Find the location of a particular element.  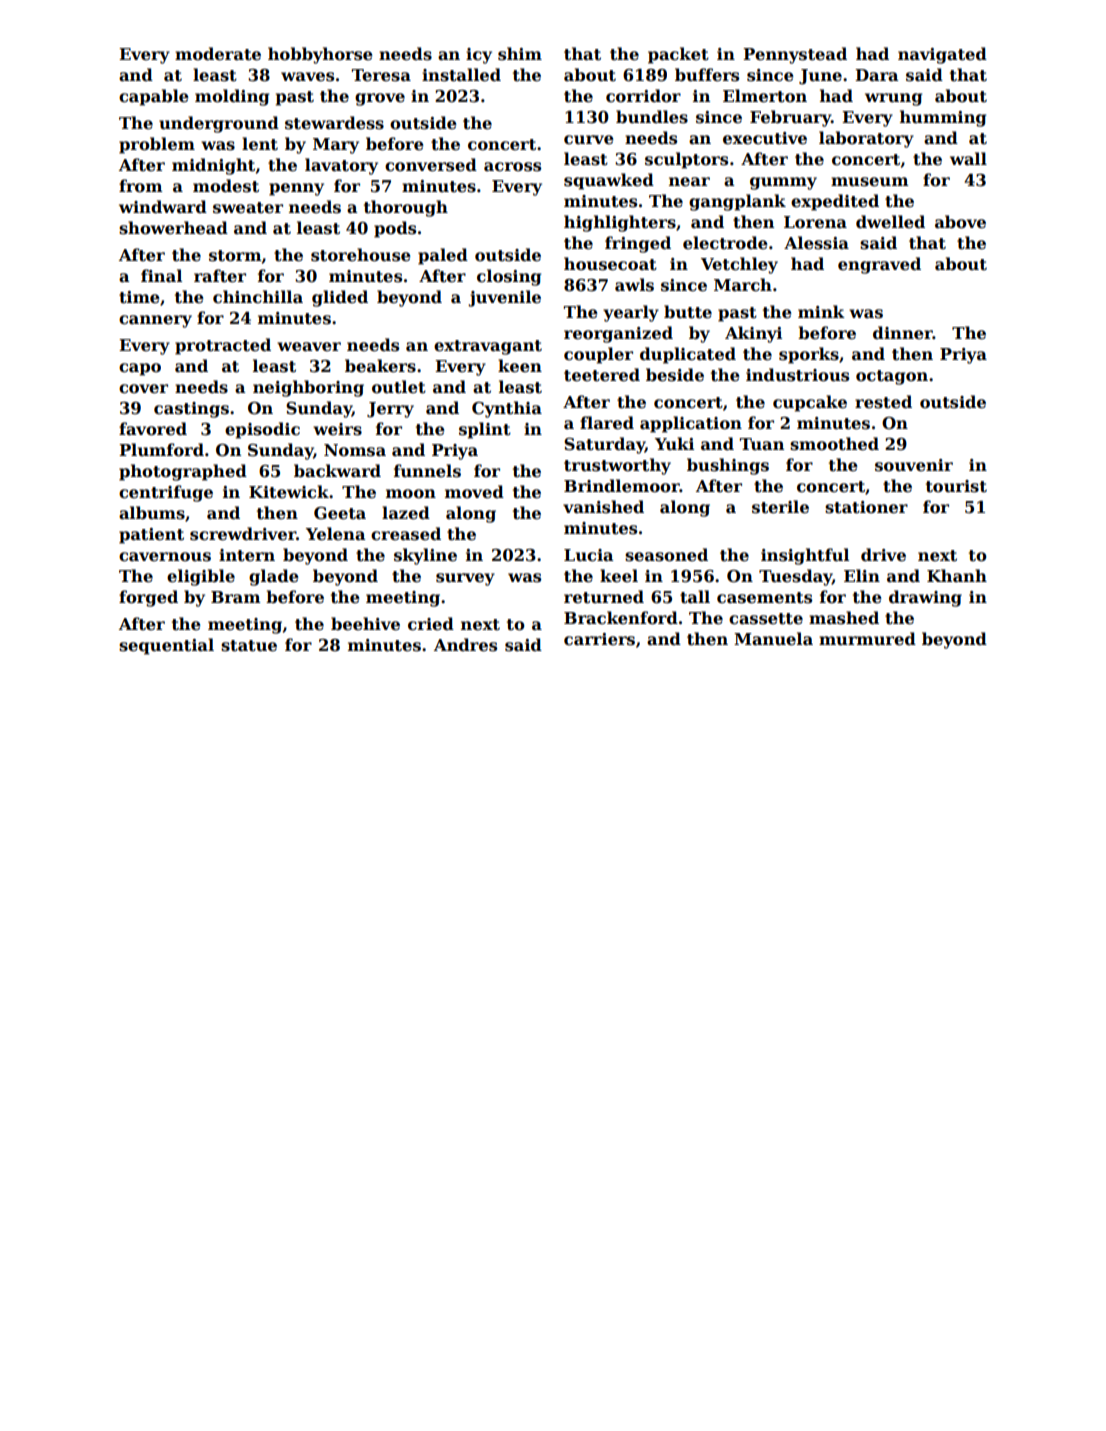

gangplank is located at coordinates (737, 202).
